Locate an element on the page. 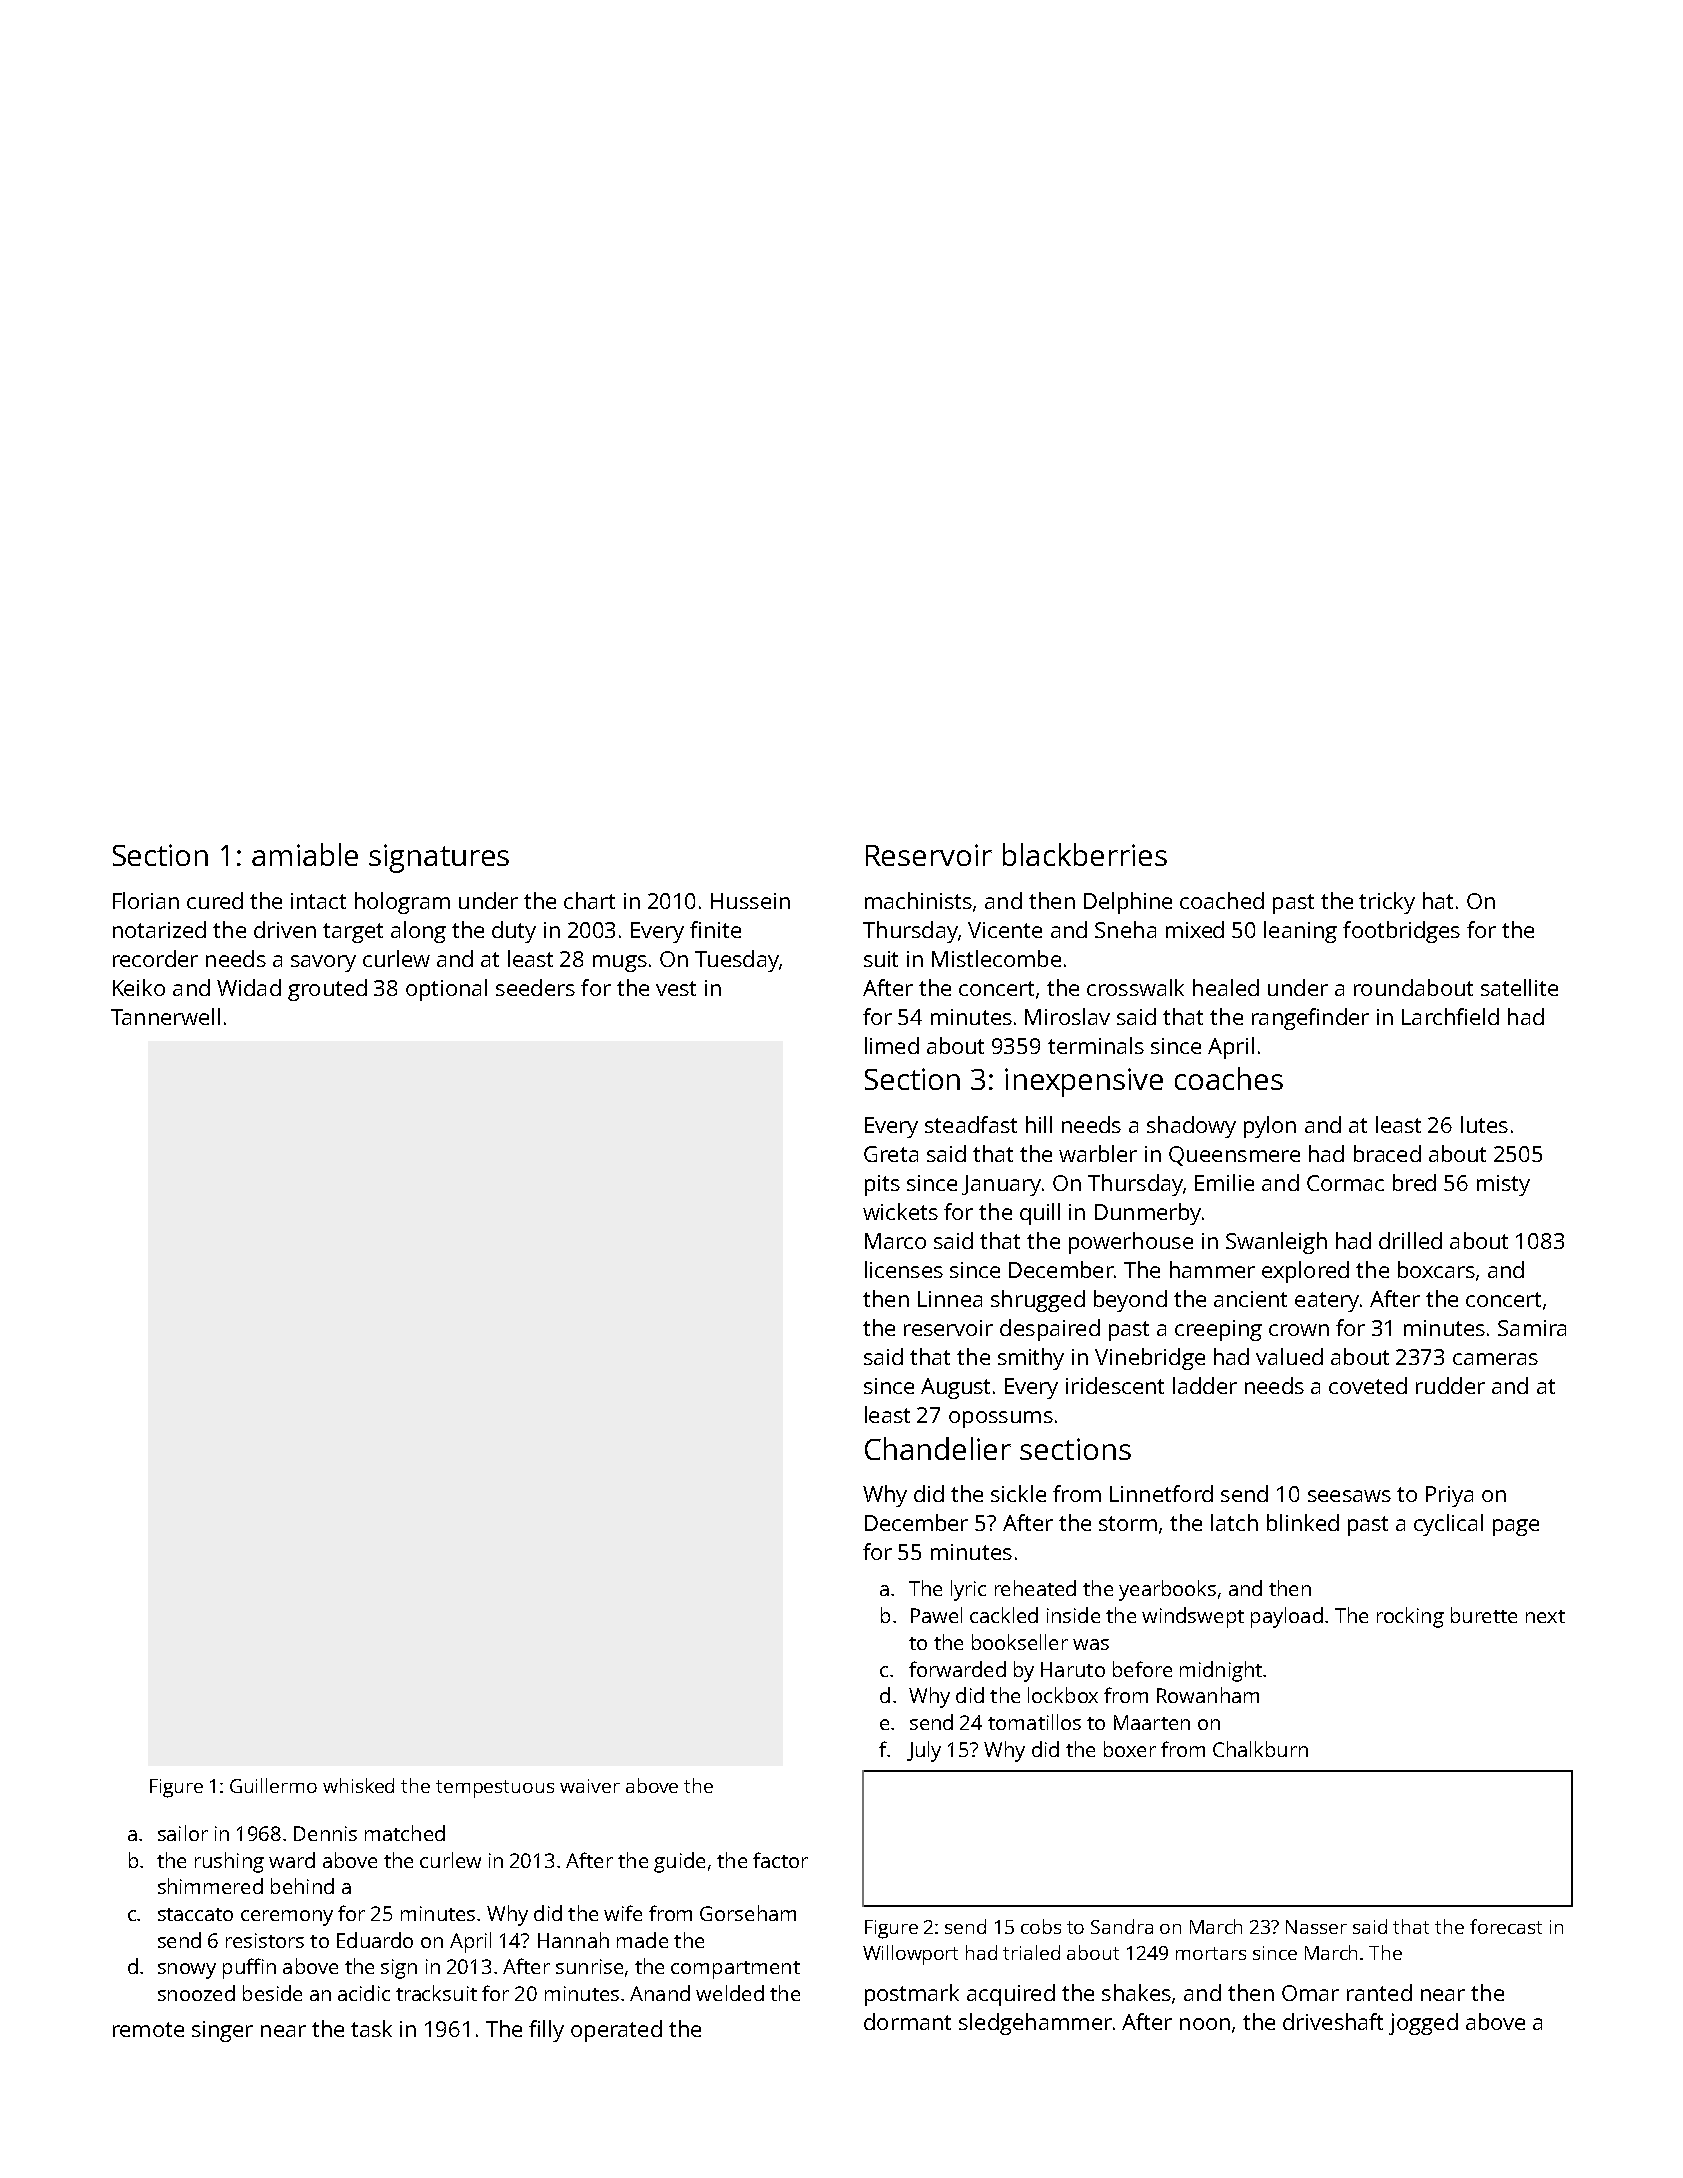 This document has width=1683, height=2178. storm is located at coordinates (1128, 1523).
